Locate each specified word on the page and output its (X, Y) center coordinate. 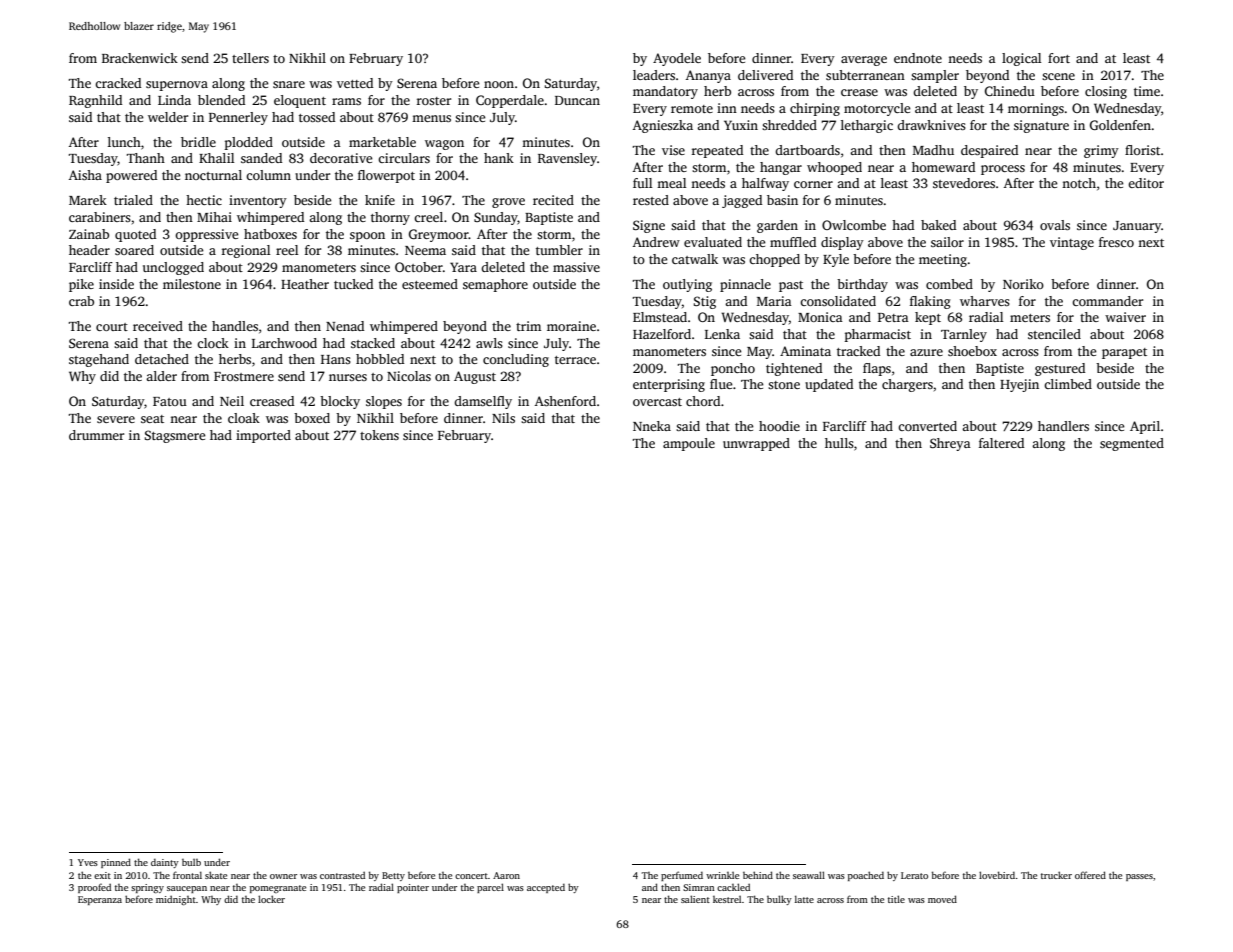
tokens (379, 435)
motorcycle (877, 109)
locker (271, 899)
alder (161, 376)
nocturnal (213, 175)
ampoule (689, 444)
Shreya (950, 444)
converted (927, 426)
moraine (571, 326)
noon (499, 84)
